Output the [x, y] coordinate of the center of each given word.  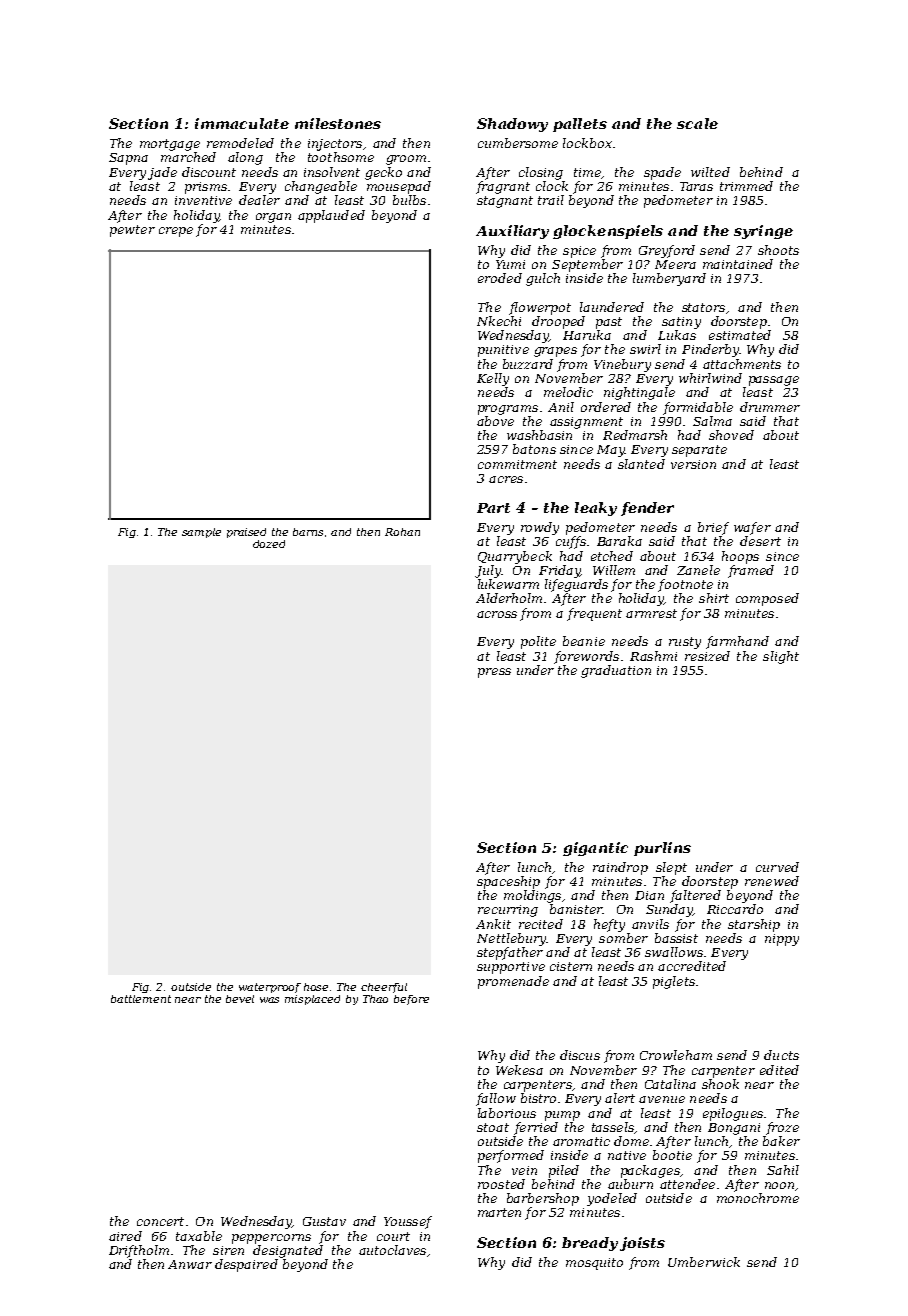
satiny [681, 323]
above [495, 421]
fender [647, 509]
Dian [649, 895]
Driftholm [139, 1251]
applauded [331, 216]
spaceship [508, 882]
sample [201, 533]
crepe [176, 232]
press [494, 673]
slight [781, 657]
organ [273, 218]
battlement [141, 999]
